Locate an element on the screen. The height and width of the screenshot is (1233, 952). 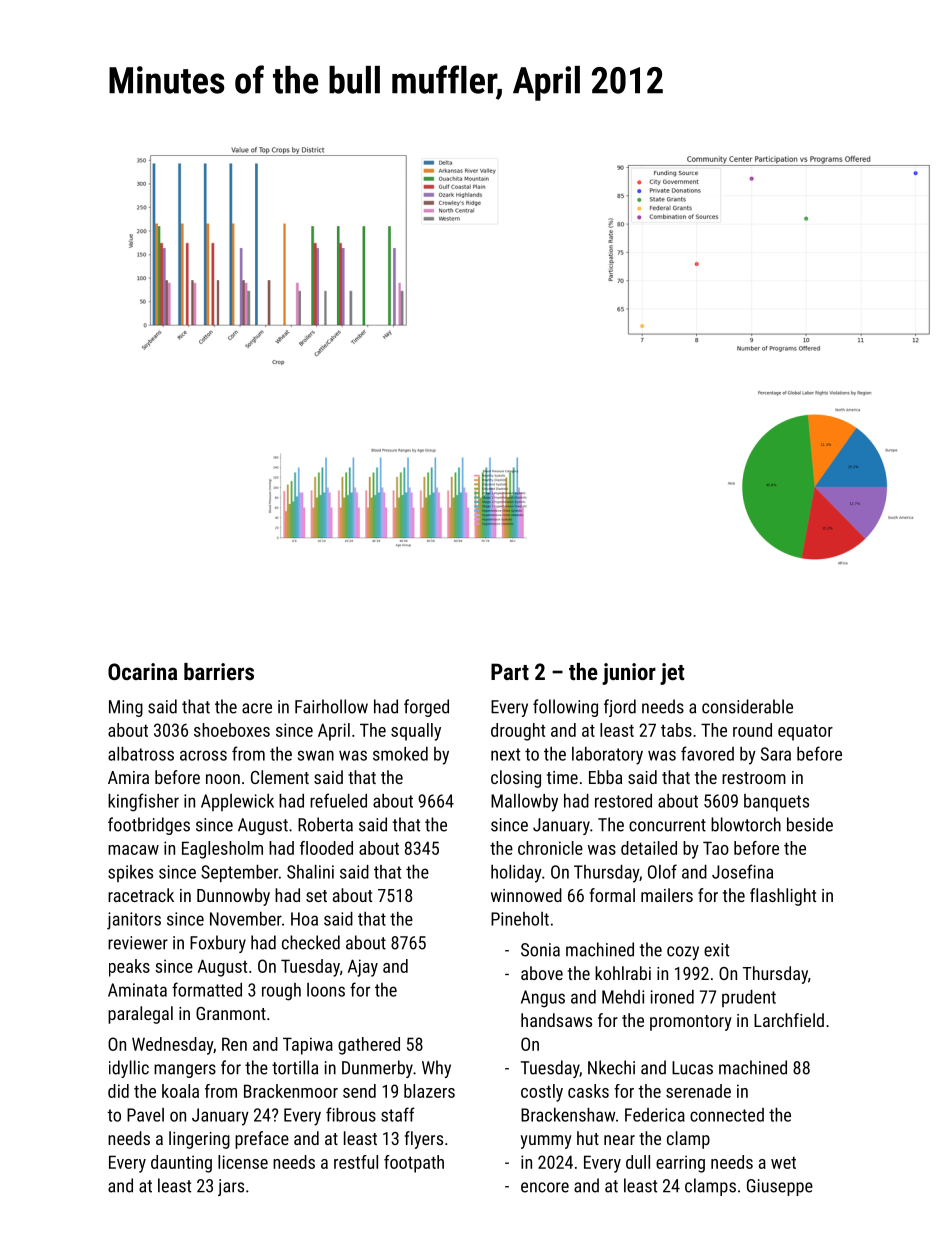
across is located at coordinates (203, 755).
